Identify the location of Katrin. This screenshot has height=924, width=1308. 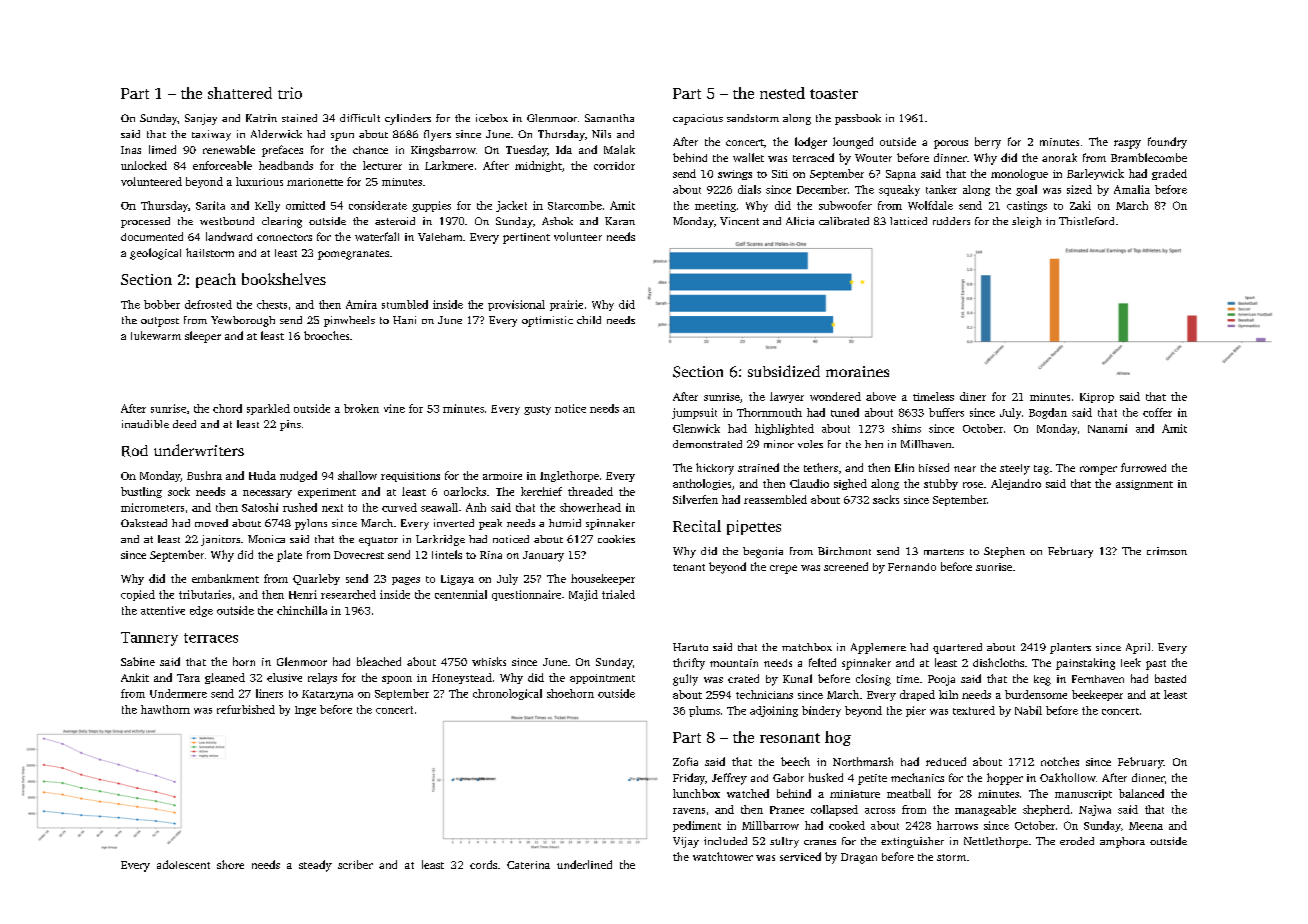
(261, 118).
